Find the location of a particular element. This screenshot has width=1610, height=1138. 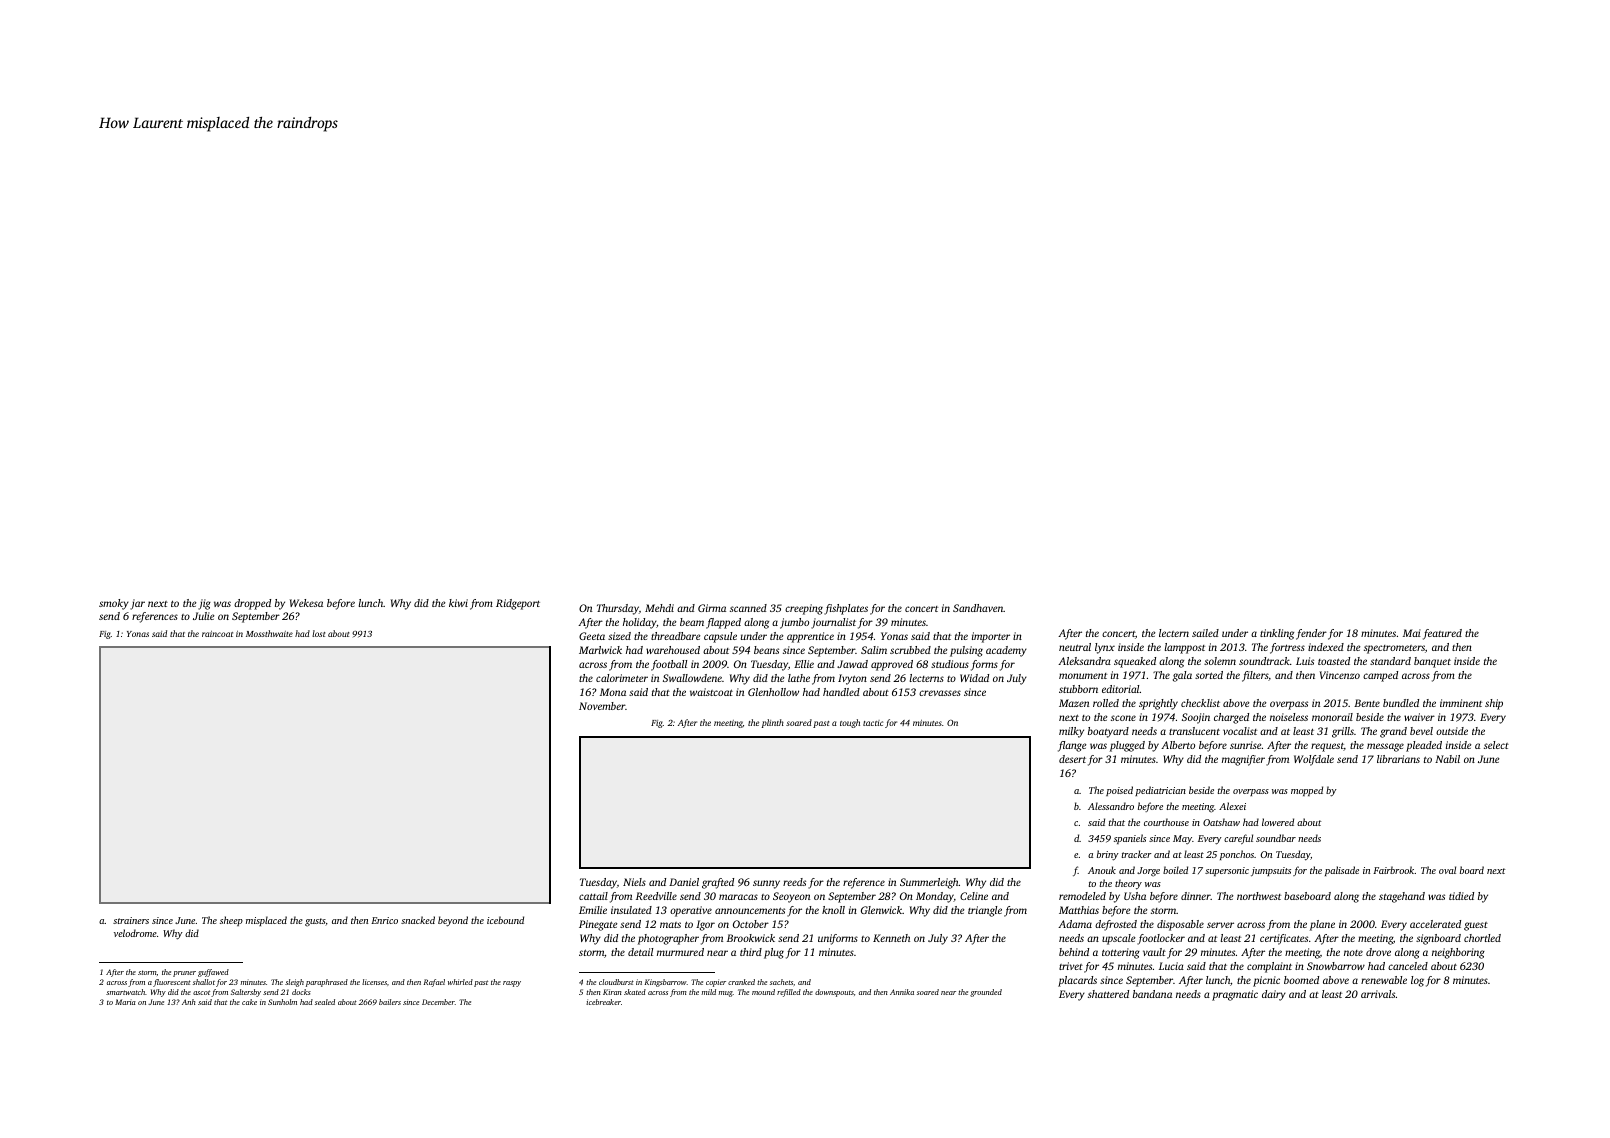

sailed is located at coordinates (1205, 633).
